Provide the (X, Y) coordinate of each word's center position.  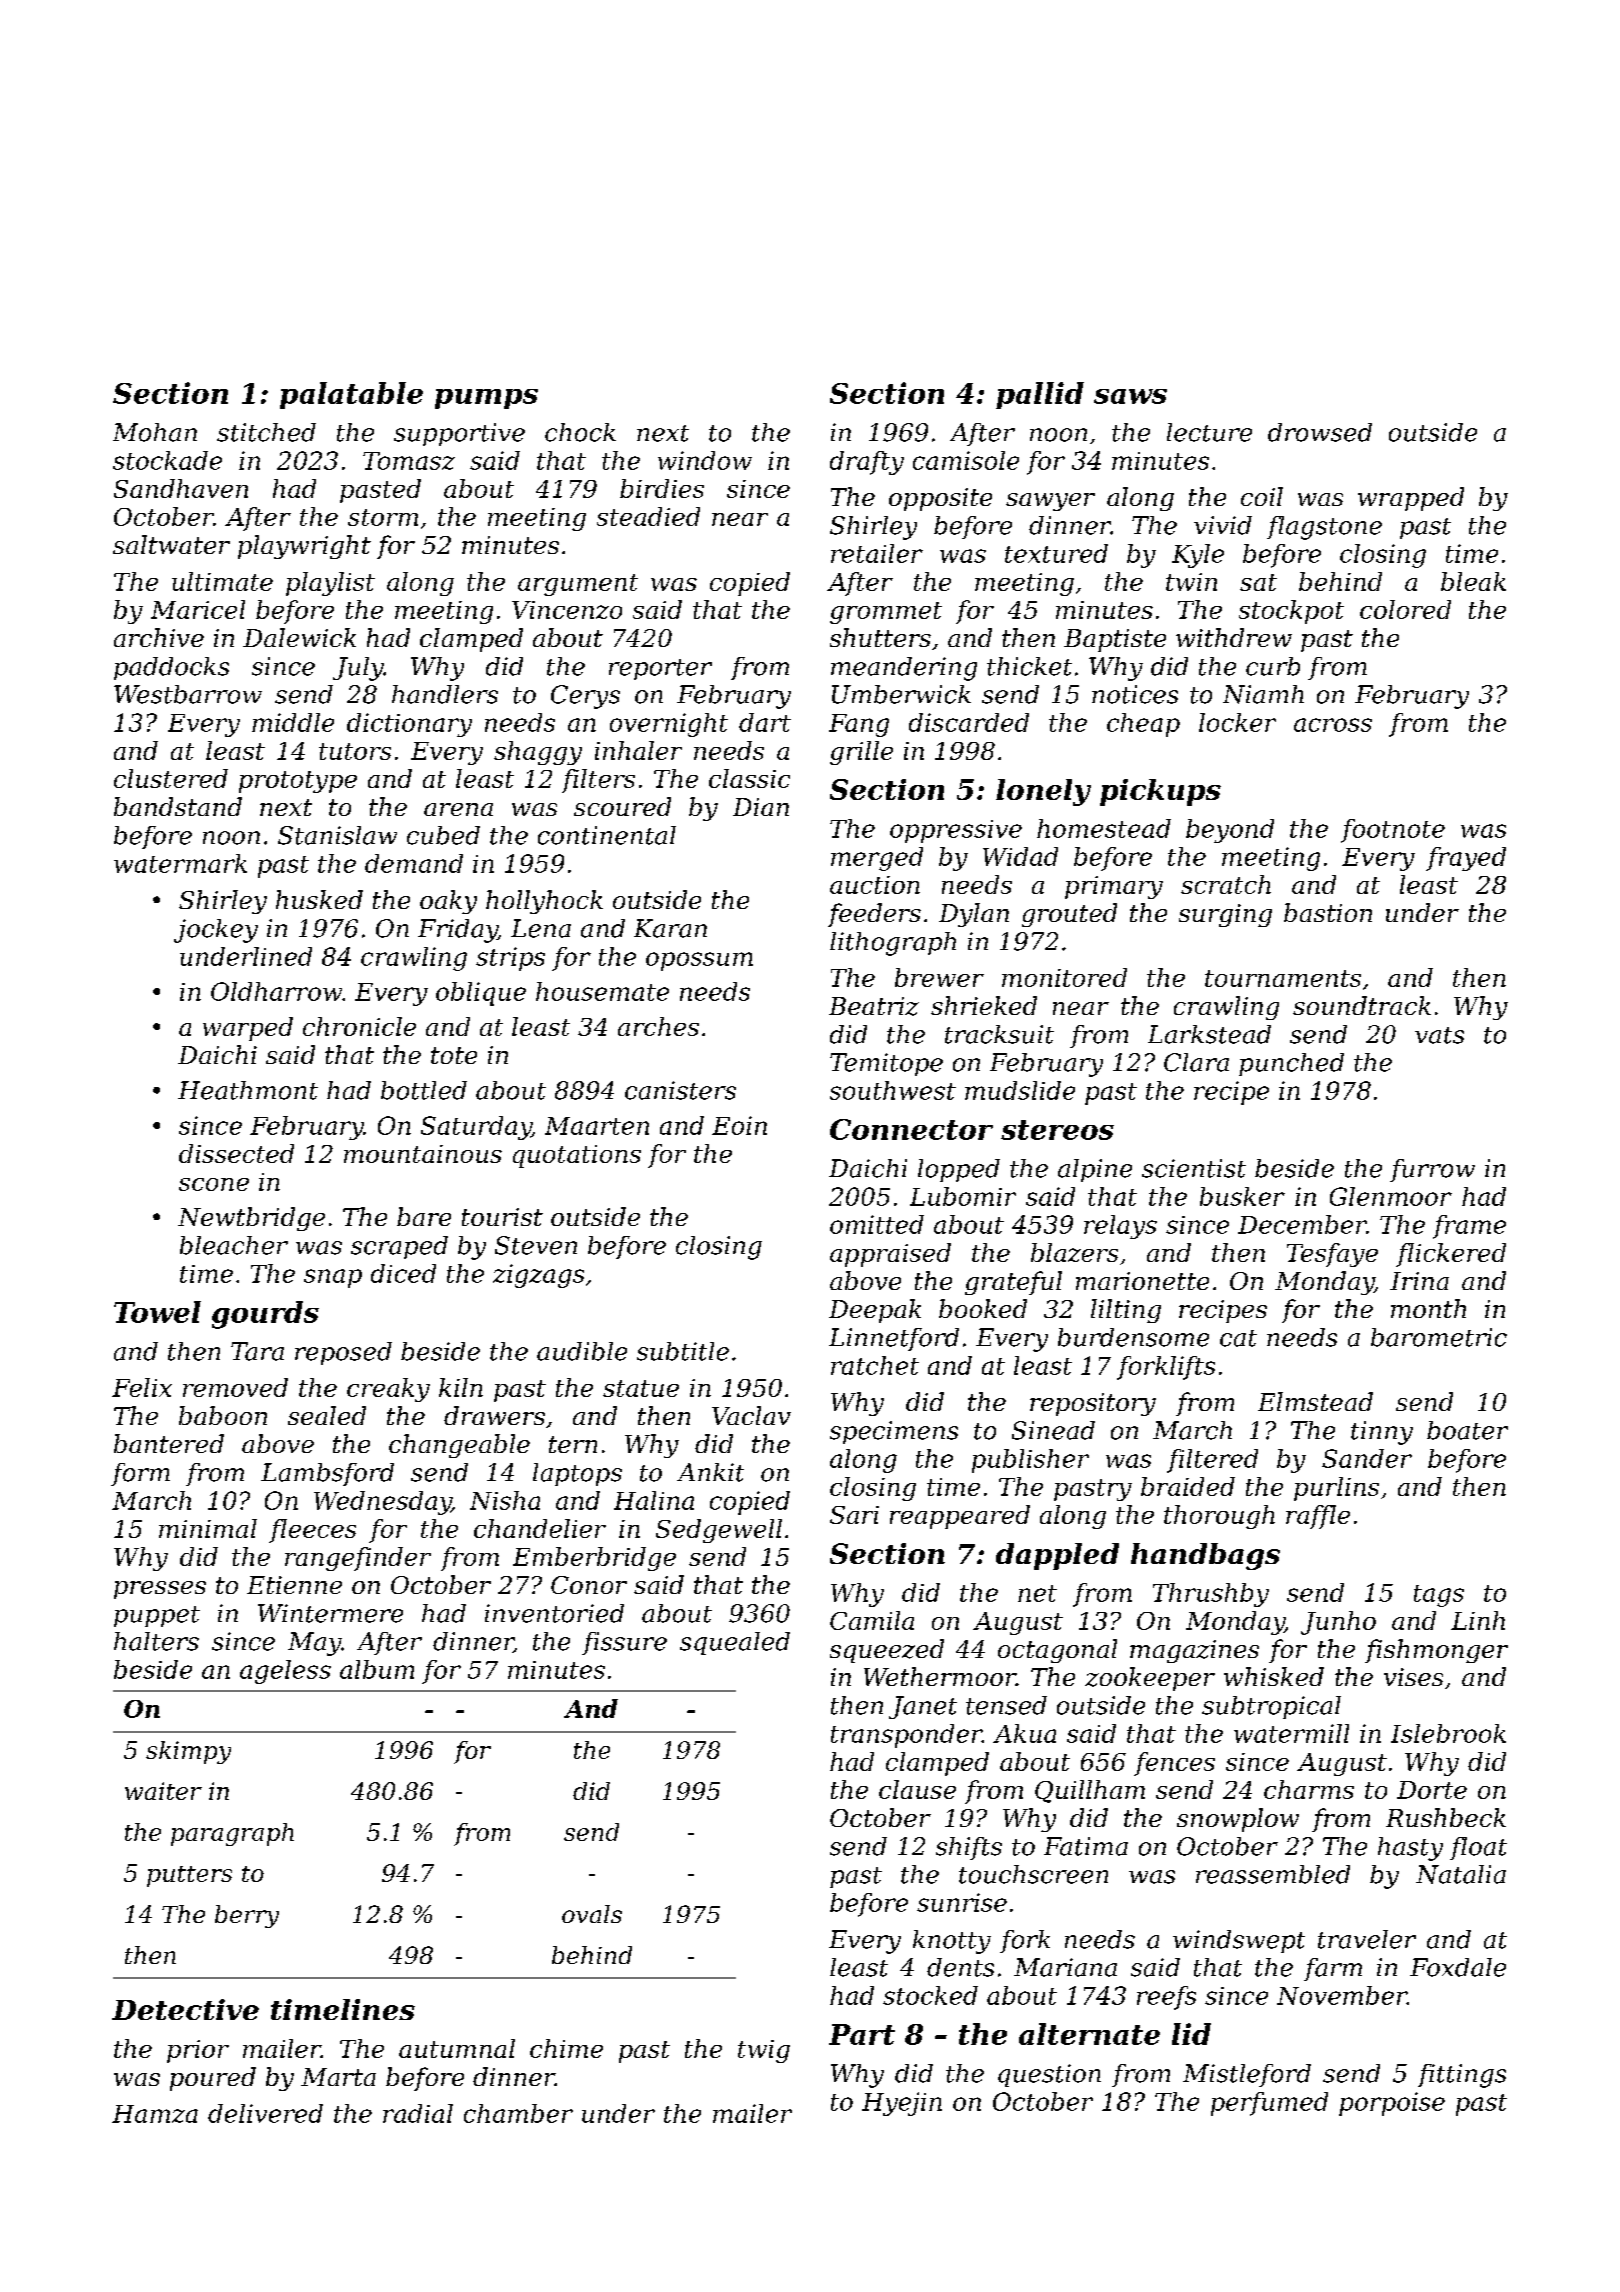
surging (1225, 915)
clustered (171, 778)
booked (983, 1308)
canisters (680, 1090)
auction (875, 885)
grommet (886, 613)
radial (418, 2113)
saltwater (171, 544)
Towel (157, 1312)
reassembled (1273, 1874)
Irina (1419, 1281)
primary (1114, 887)
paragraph (232, 1834)
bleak (1473, 581)
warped (248, 1029)
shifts (969, 1848)
